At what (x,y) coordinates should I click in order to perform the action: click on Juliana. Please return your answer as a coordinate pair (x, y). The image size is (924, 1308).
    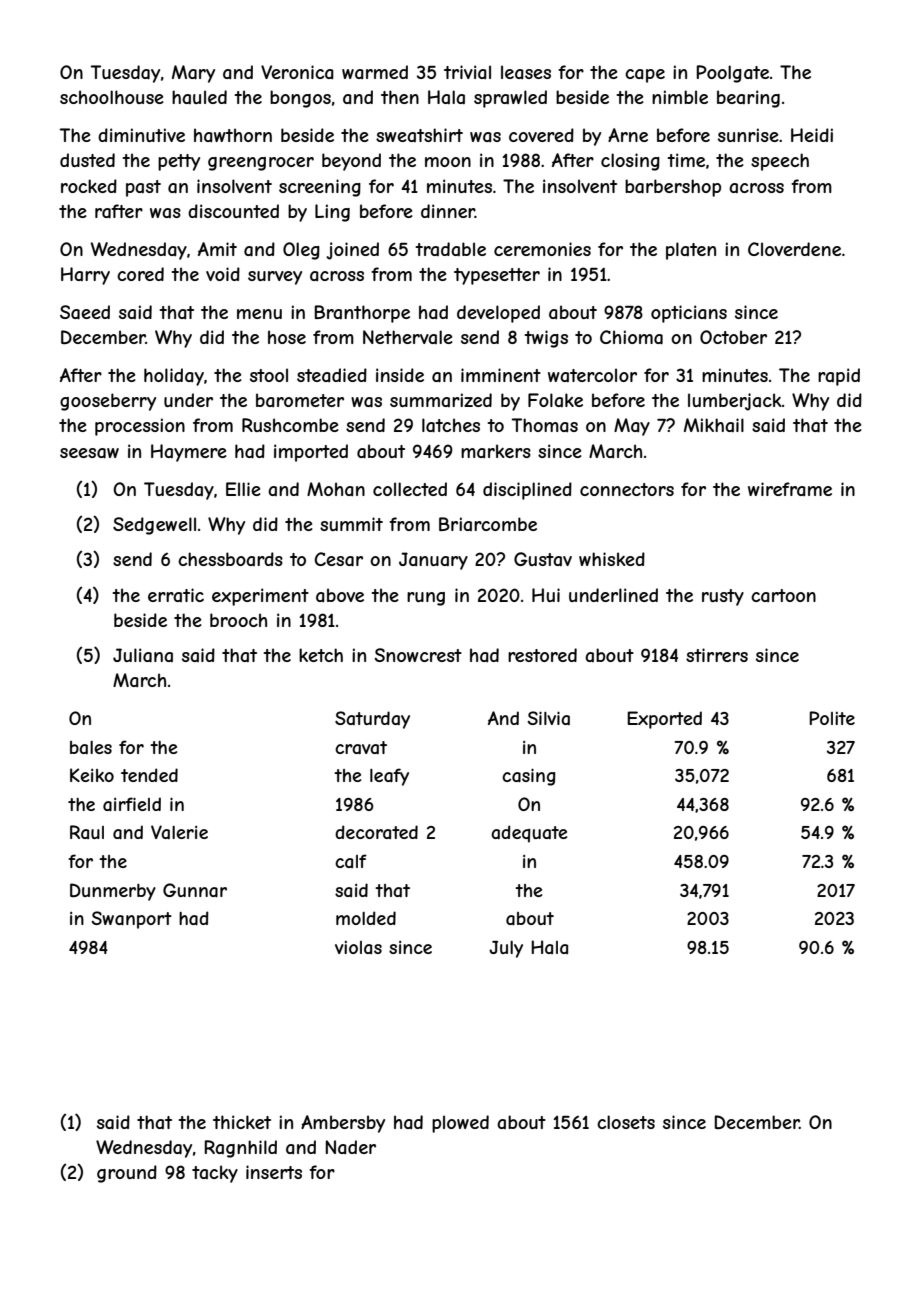
    Looking at the image, I should click on (143, 655).
